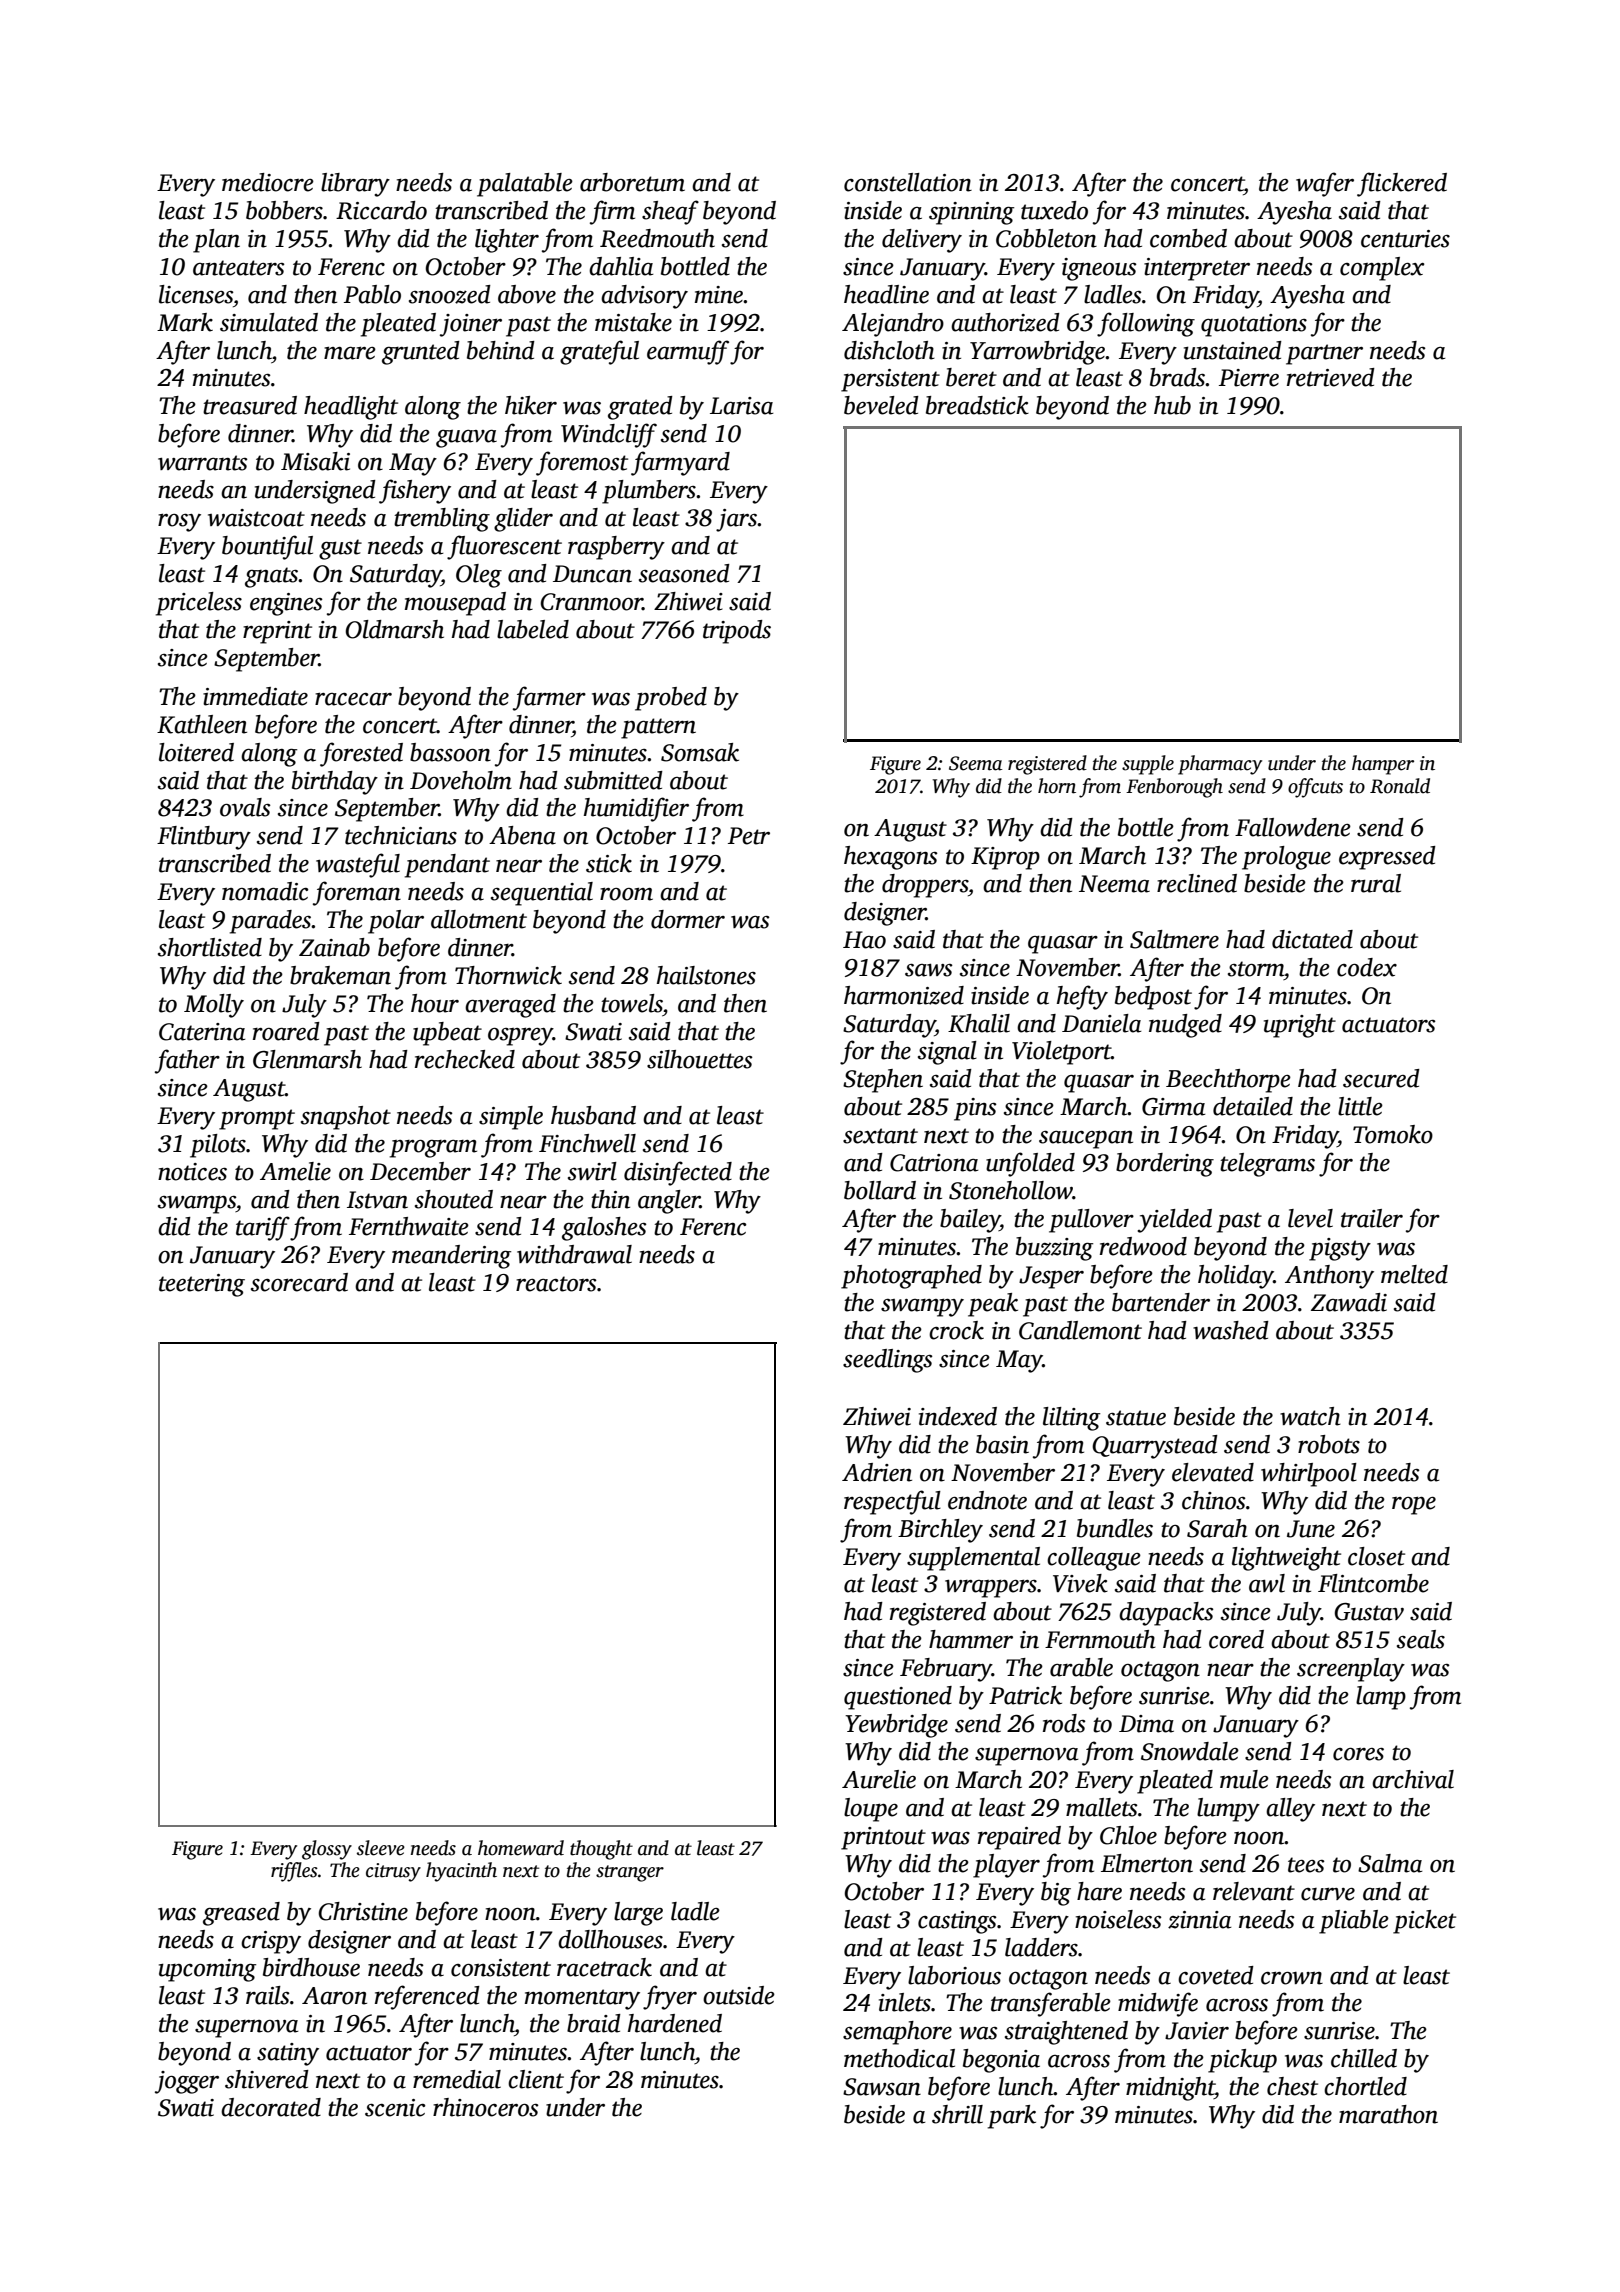  I want to click on meandering, so click(451, 1257).
